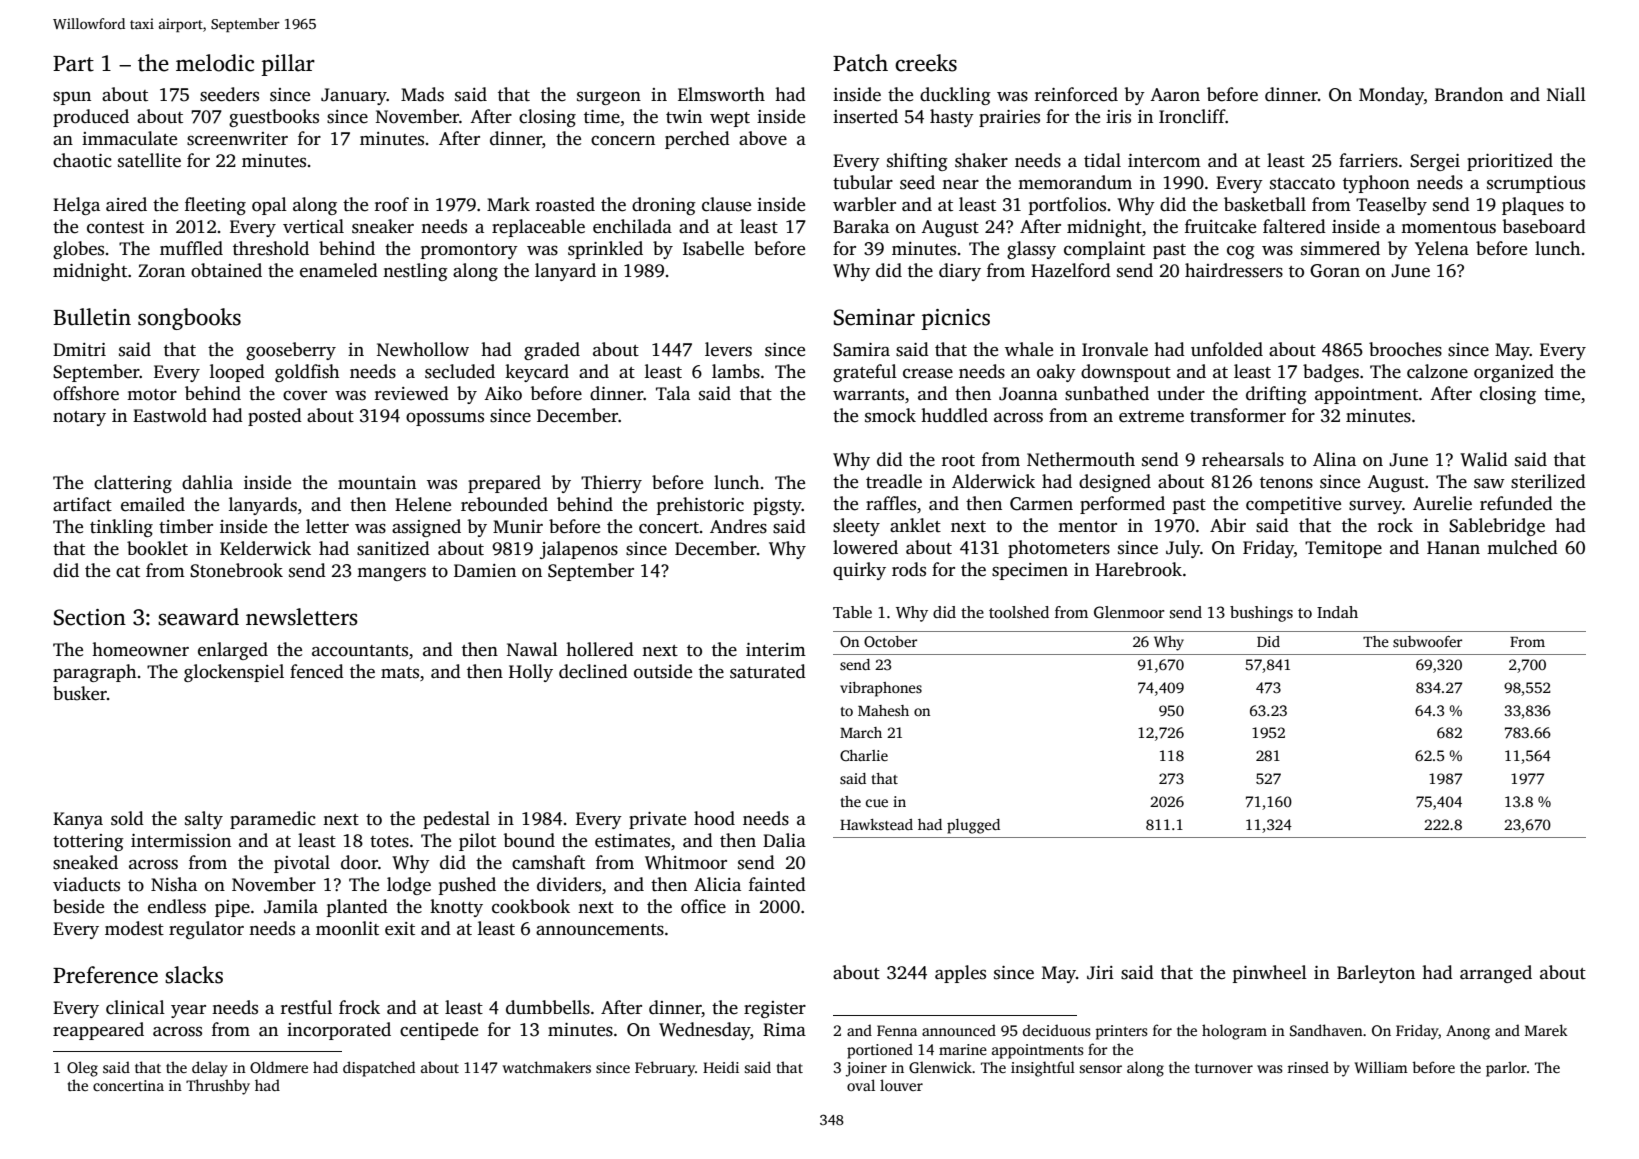 Image resolution: width=1639 pixels, height=1159 pixels. What do you see at coordinates (391, 574) in the screenshot?
I see `mangers` at bounding box center [391, 574].
